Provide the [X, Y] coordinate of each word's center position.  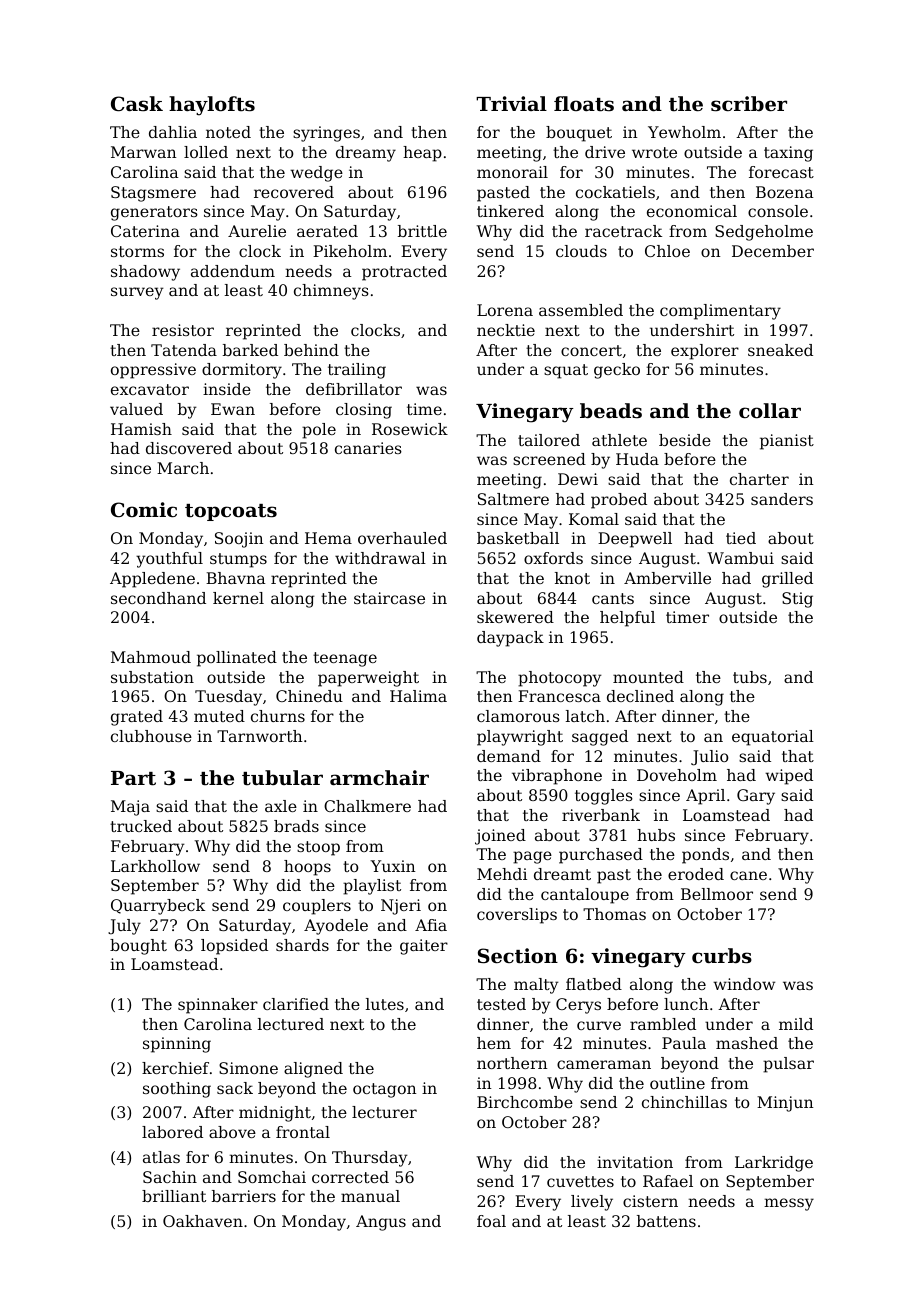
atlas [161, 1157]
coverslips [517, 916]
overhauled [402, 538]
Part [133, 778]
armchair [379, 777]
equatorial [773, 738]
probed [619, 501]
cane [748, 875]
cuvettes [580, 1181]
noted [228, 132]
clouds [581, 251]
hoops [307, 868]
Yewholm [684, 132]
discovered [189, 448]
